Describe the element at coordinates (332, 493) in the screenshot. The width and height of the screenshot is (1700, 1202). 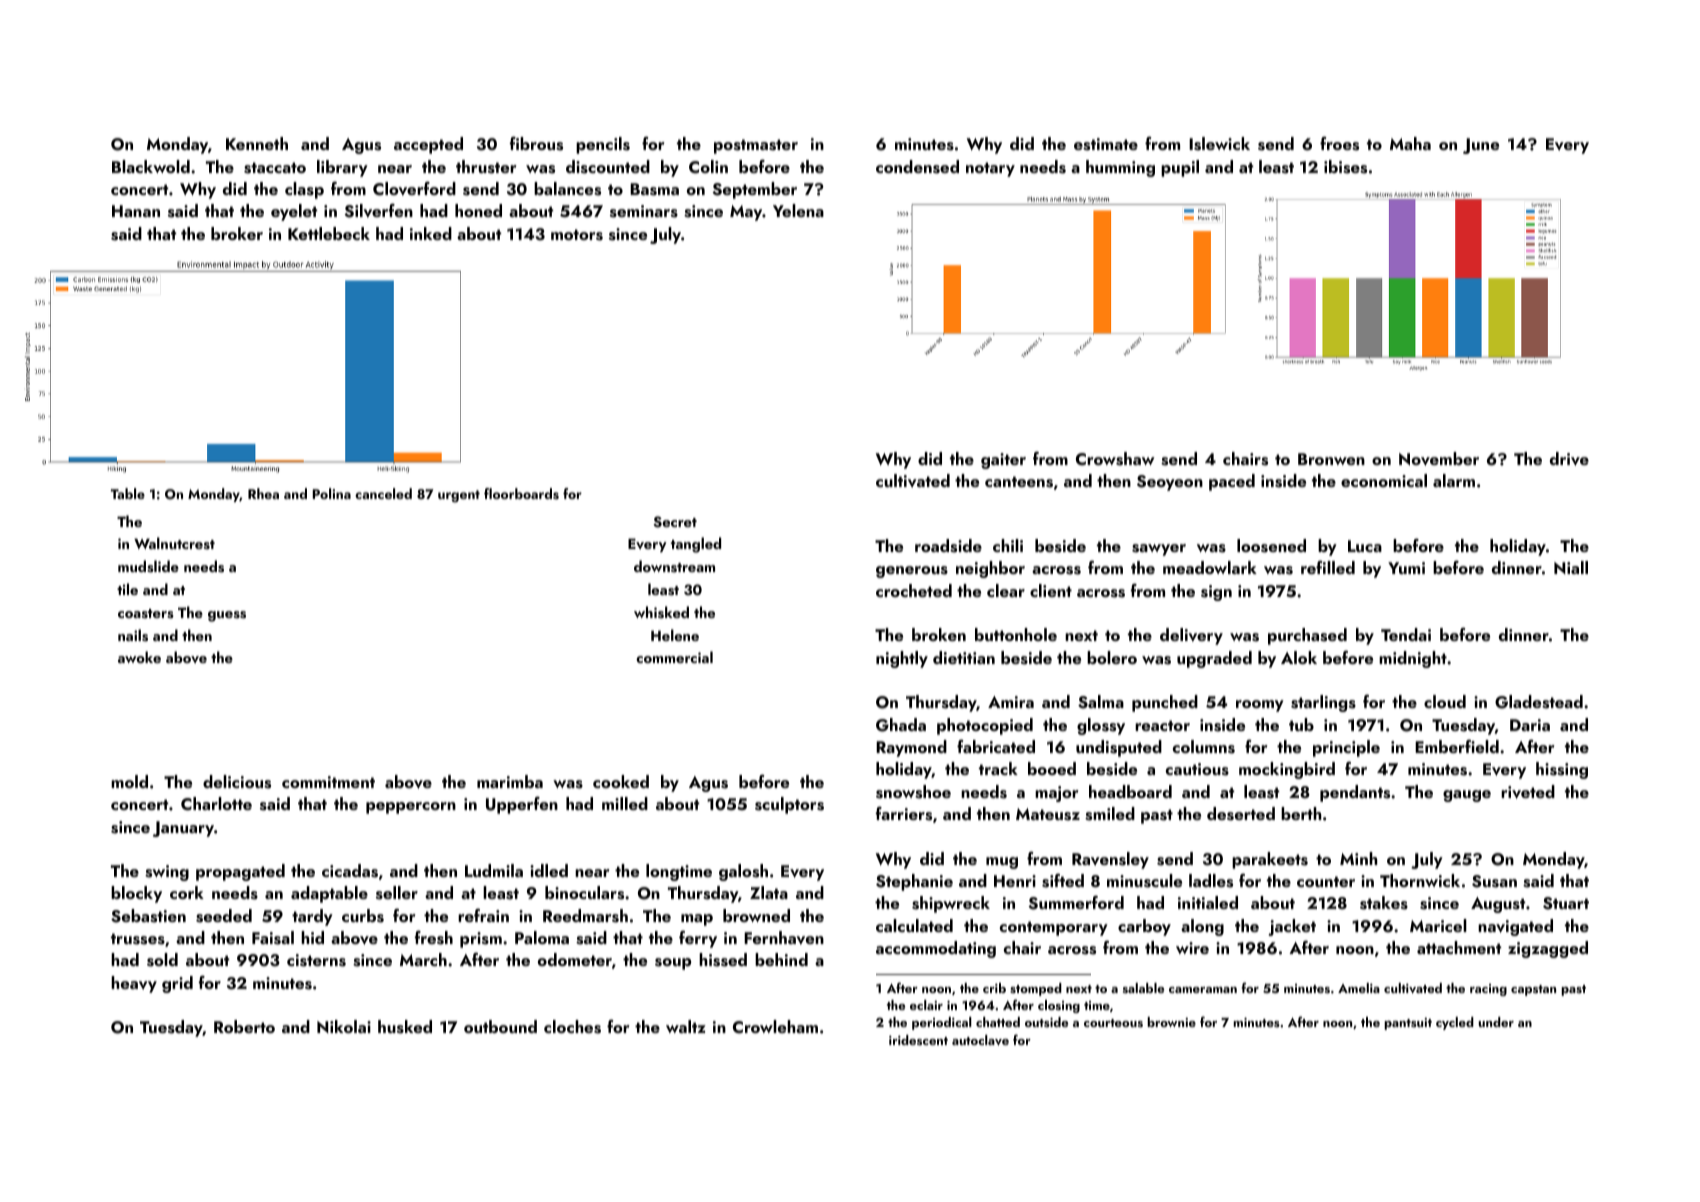
I see `Polina` at that location.
